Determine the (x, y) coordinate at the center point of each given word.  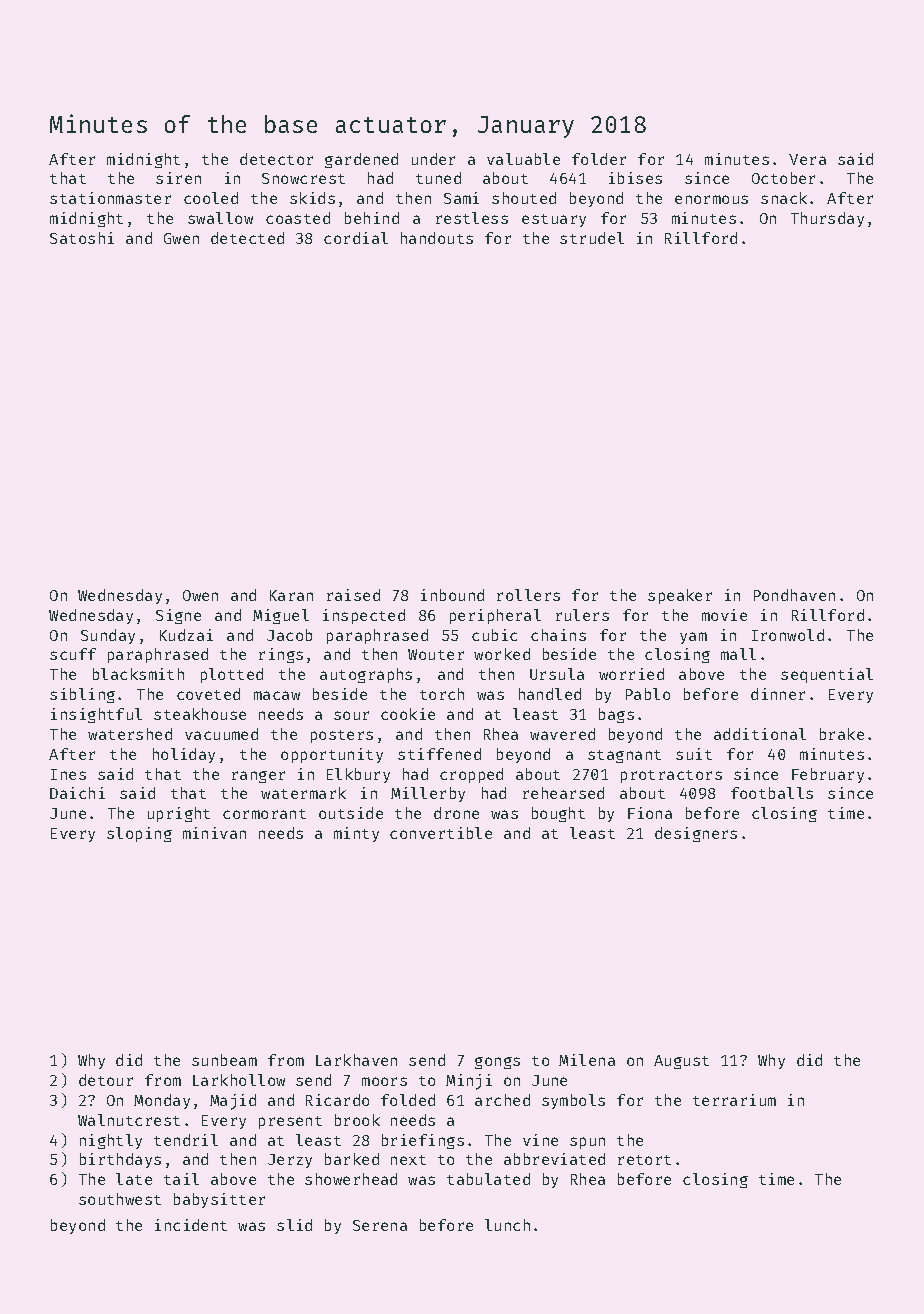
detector (276, 159)
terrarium (734, 1100)
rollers (528, 595)
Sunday (108, 636)
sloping (139, 834)
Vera (807, 159)
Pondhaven (794, 595)
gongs (497, 1063)
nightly (111, 1141)
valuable (523, 159)
